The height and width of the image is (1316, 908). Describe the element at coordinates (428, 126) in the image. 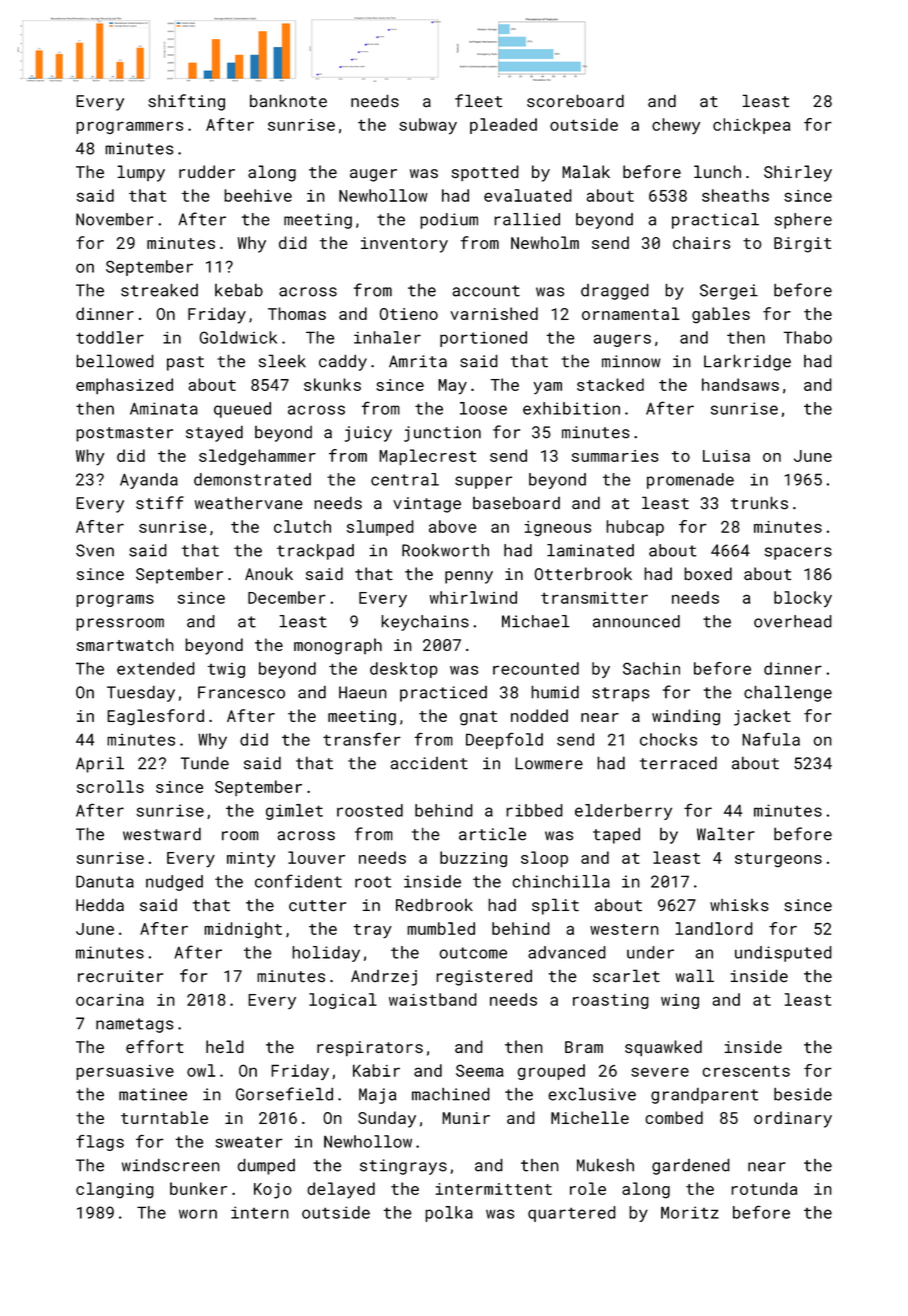

I see `subway` at that location.
